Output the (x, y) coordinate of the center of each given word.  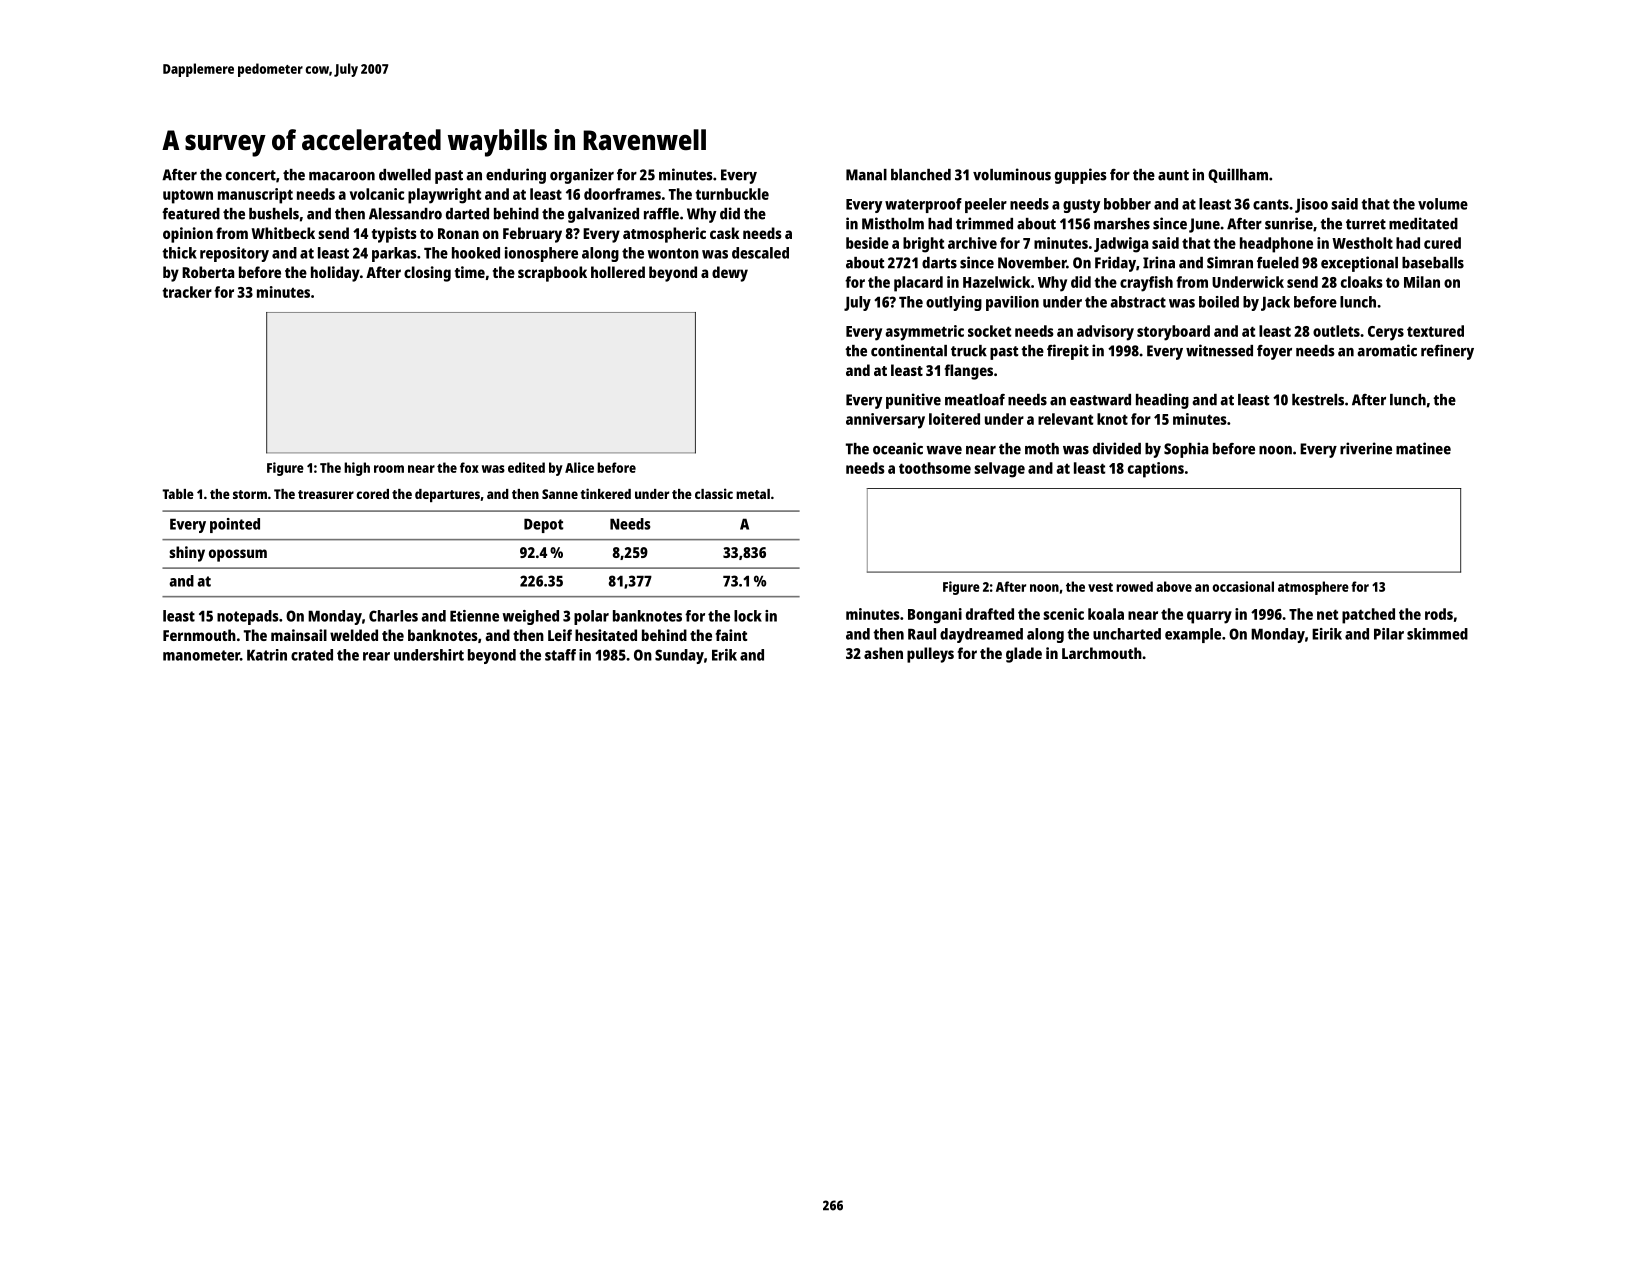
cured (1442, 243)
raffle (661, 214)
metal (753, 494)
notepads (248, 617)
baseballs (1433, 263)
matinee (1423, 448)
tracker (187, 292)
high (357, 469)
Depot (543, 525)
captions (1156, 470)
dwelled (405, 175)
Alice (579, 467)
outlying (954, 303)
